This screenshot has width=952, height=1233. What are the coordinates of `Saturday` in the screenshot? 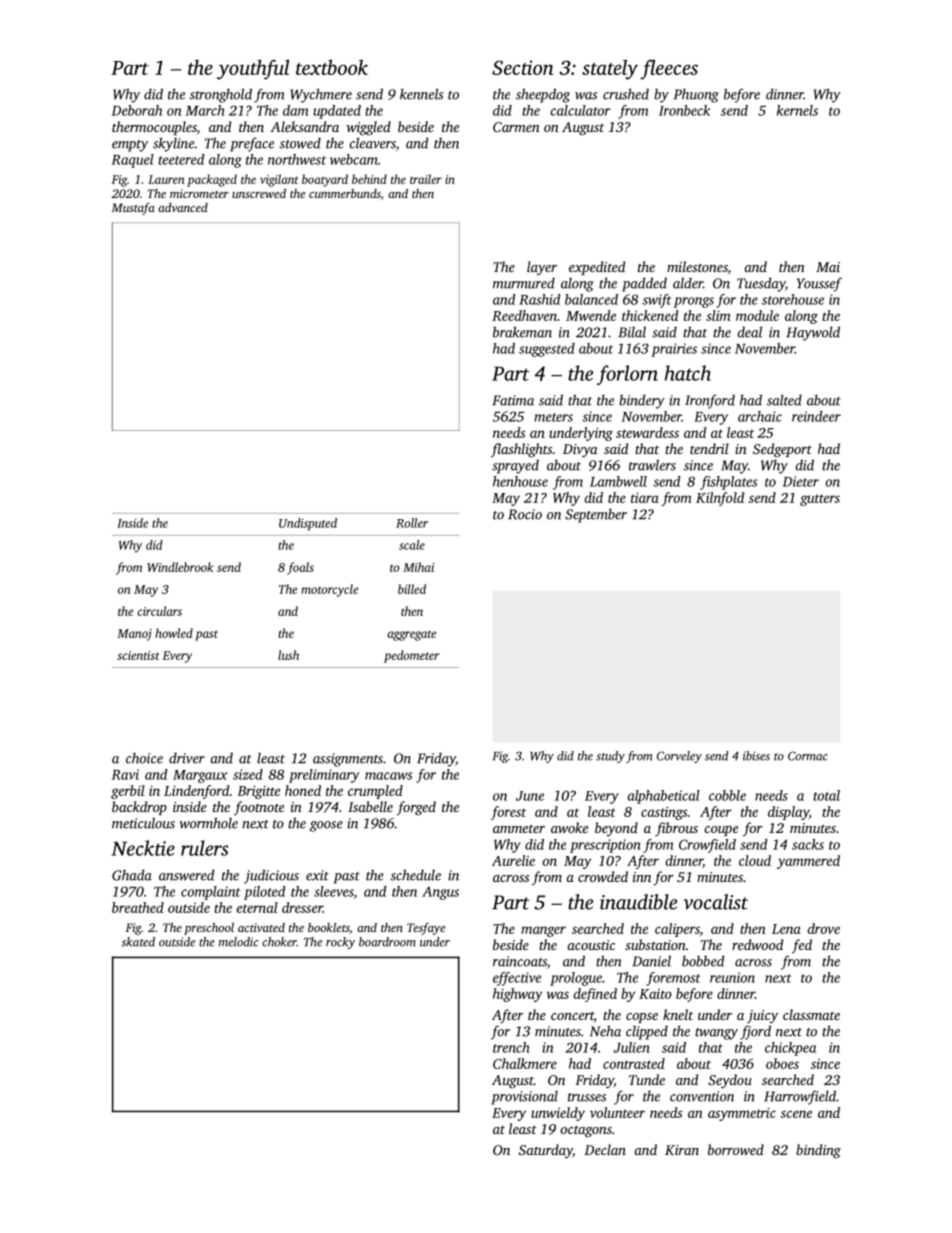 It's located at (546, 1151).
